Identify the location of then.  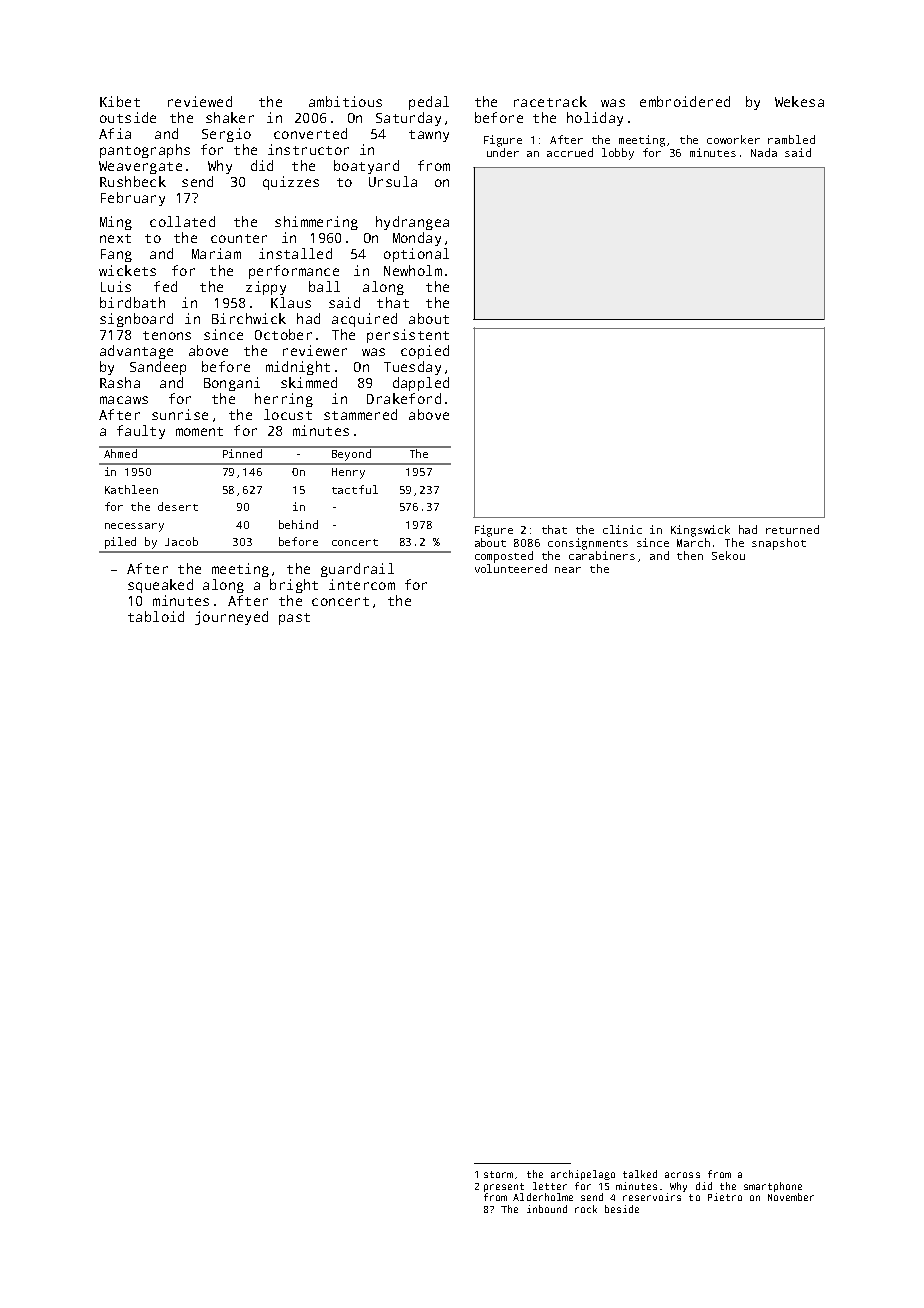
(690, 555).
